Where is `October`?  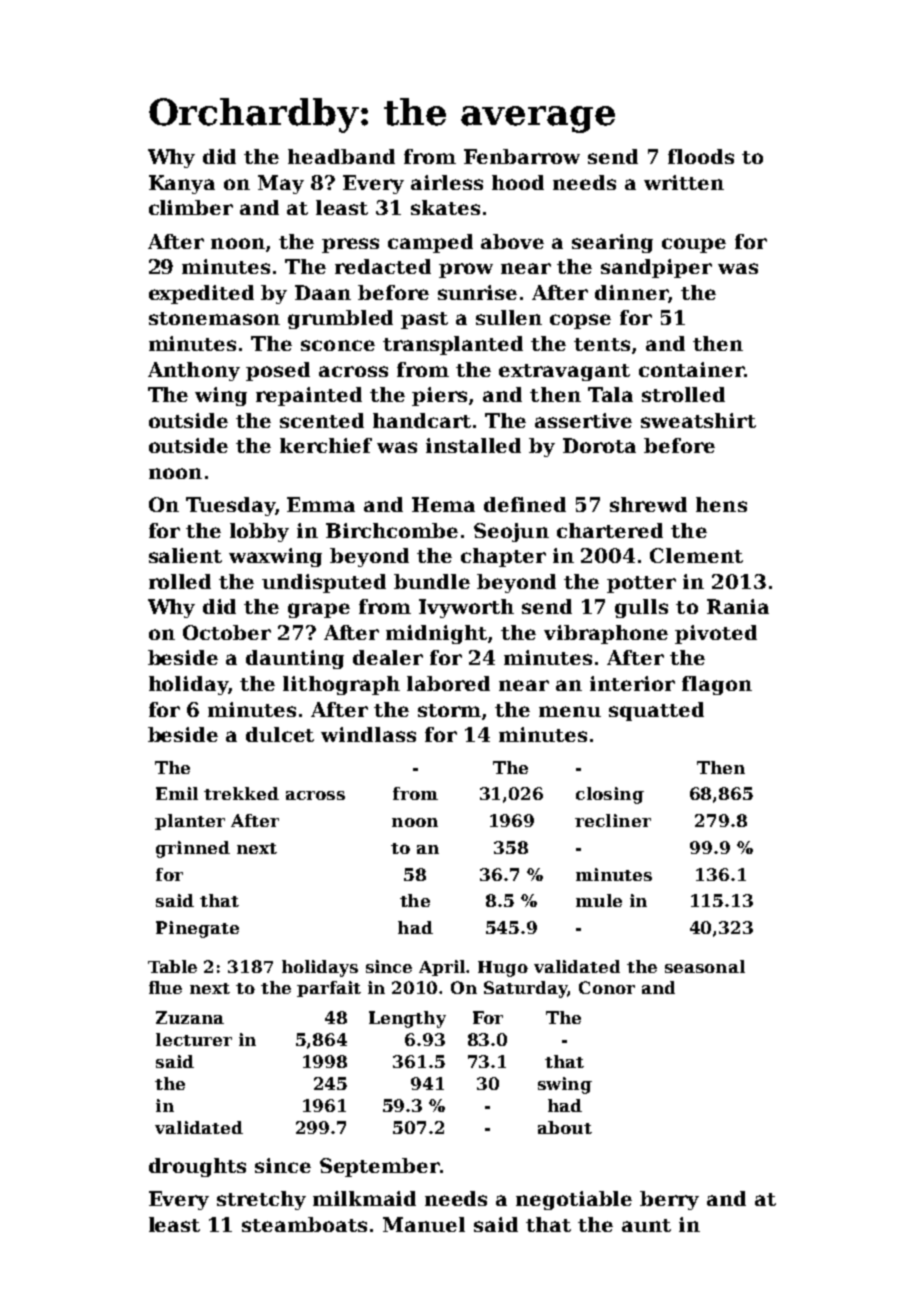 October is located at coordinates (227, 632).
